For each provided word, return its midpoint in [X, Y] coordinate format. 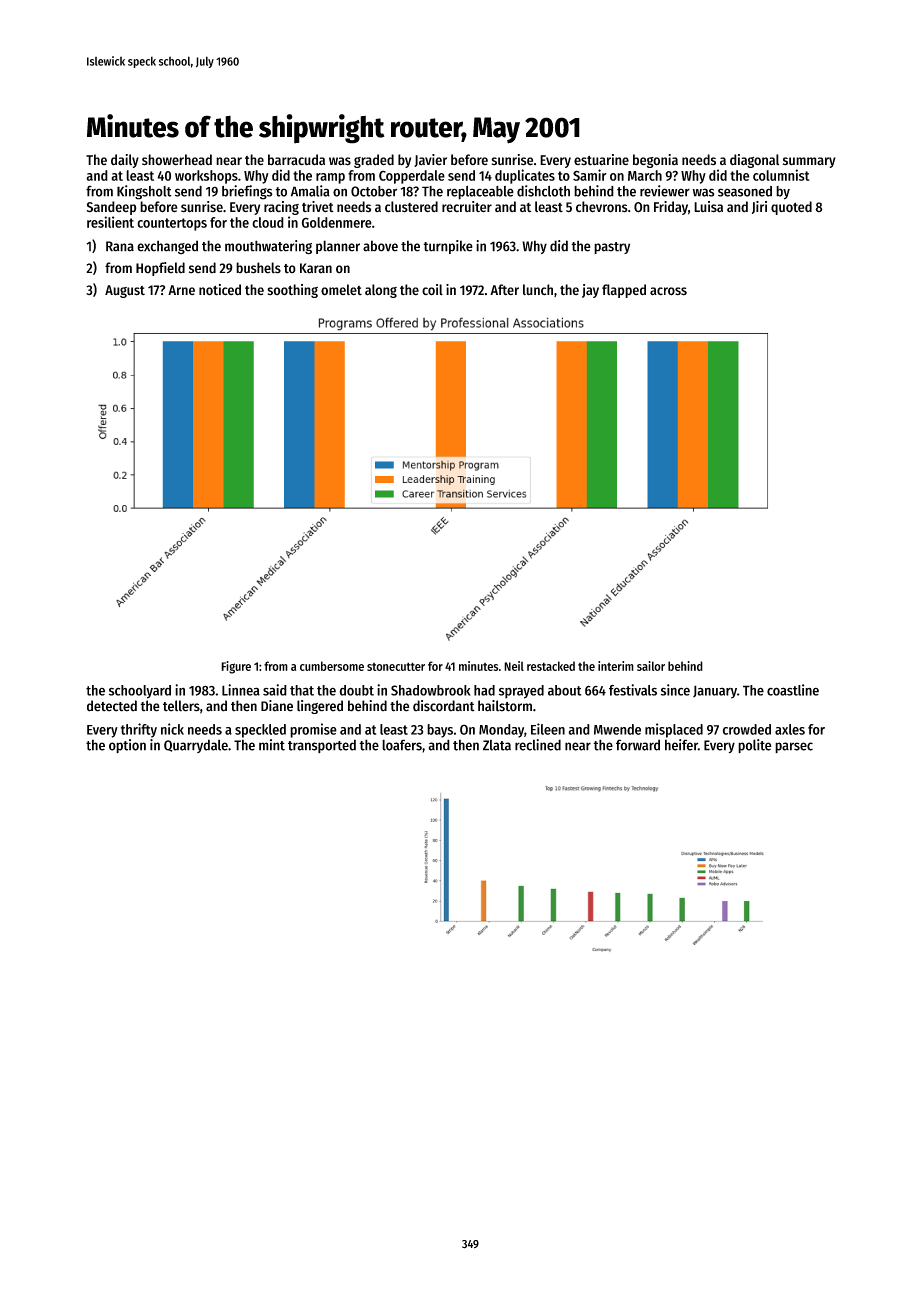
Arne [181, 290]
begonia [655, 161]
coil [432, 290]
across [668, 291]
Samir [590, 175]
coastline [793, 690]
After [504, 290]
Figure [236, 667]
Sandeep [112, 208]
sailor [651, 666]
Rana [120, 246]
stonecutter [396, 666]
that [302, 690]
